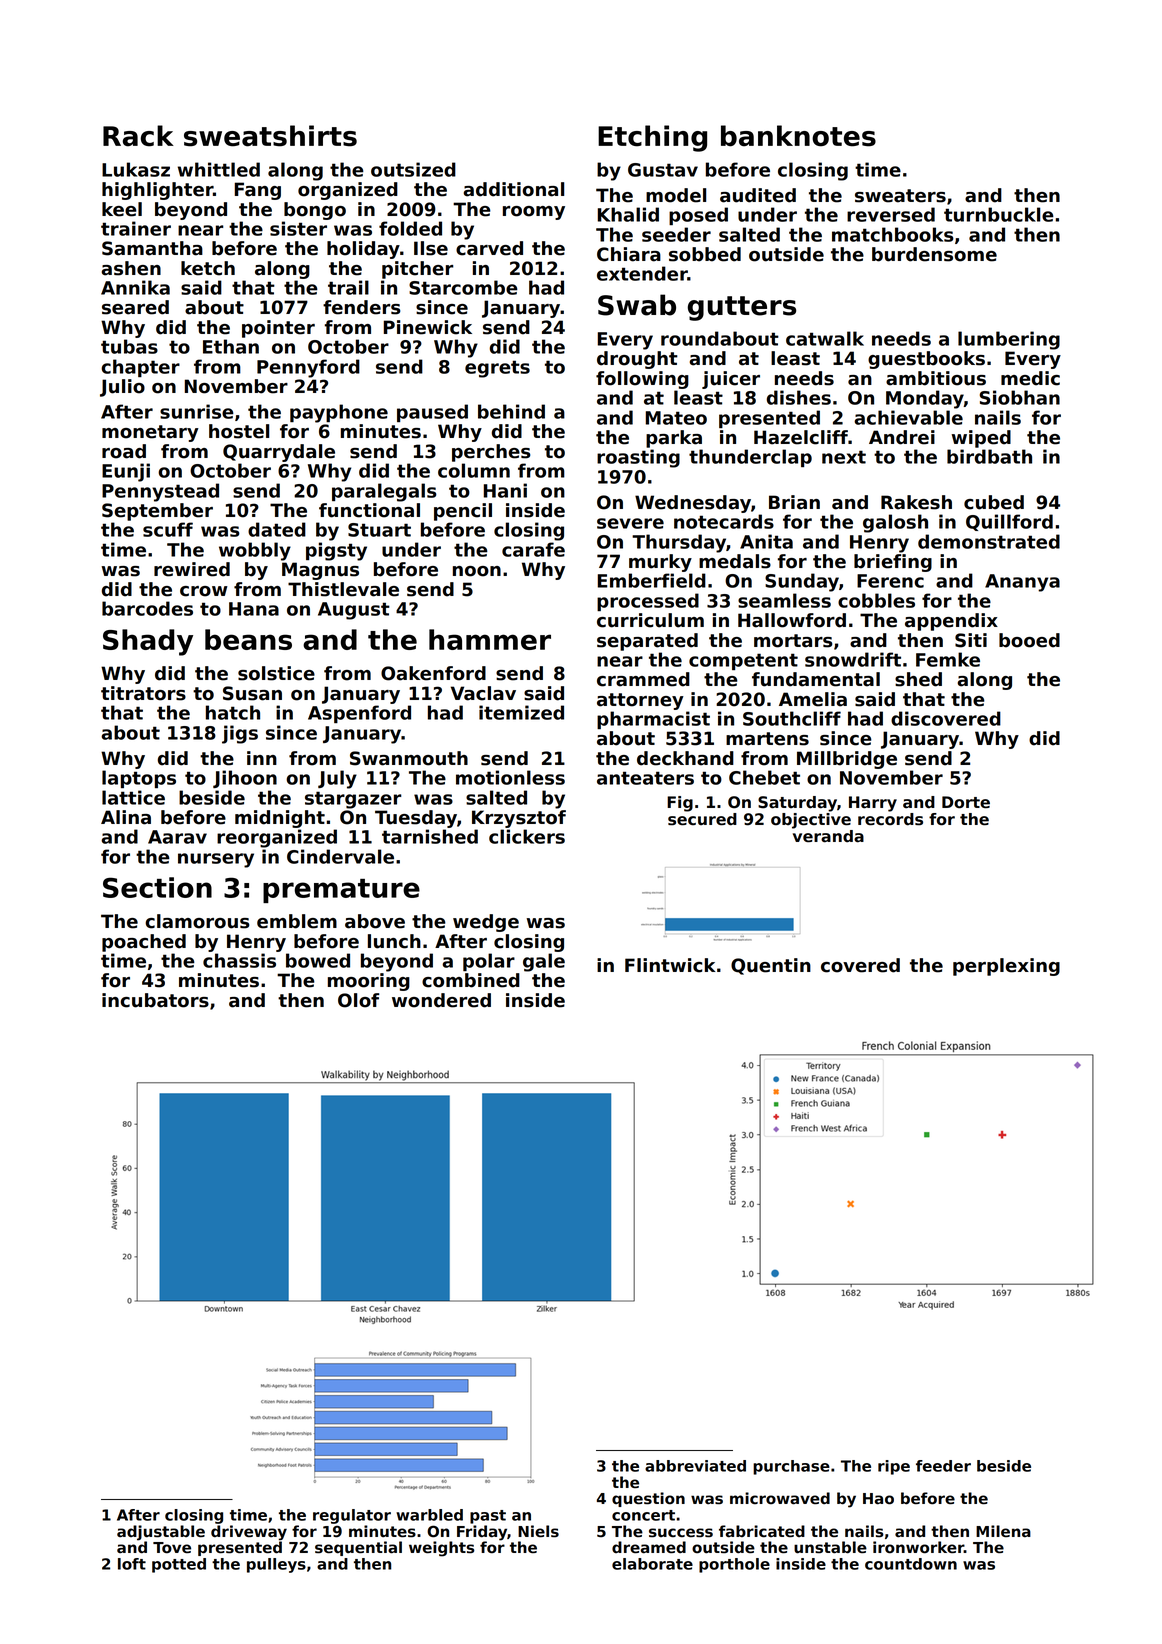 This document has height=1644, width=1162. What do you see at coordinates (441, 1000) in the document?
I see `wondered` at bounding box center [441, 1000].
